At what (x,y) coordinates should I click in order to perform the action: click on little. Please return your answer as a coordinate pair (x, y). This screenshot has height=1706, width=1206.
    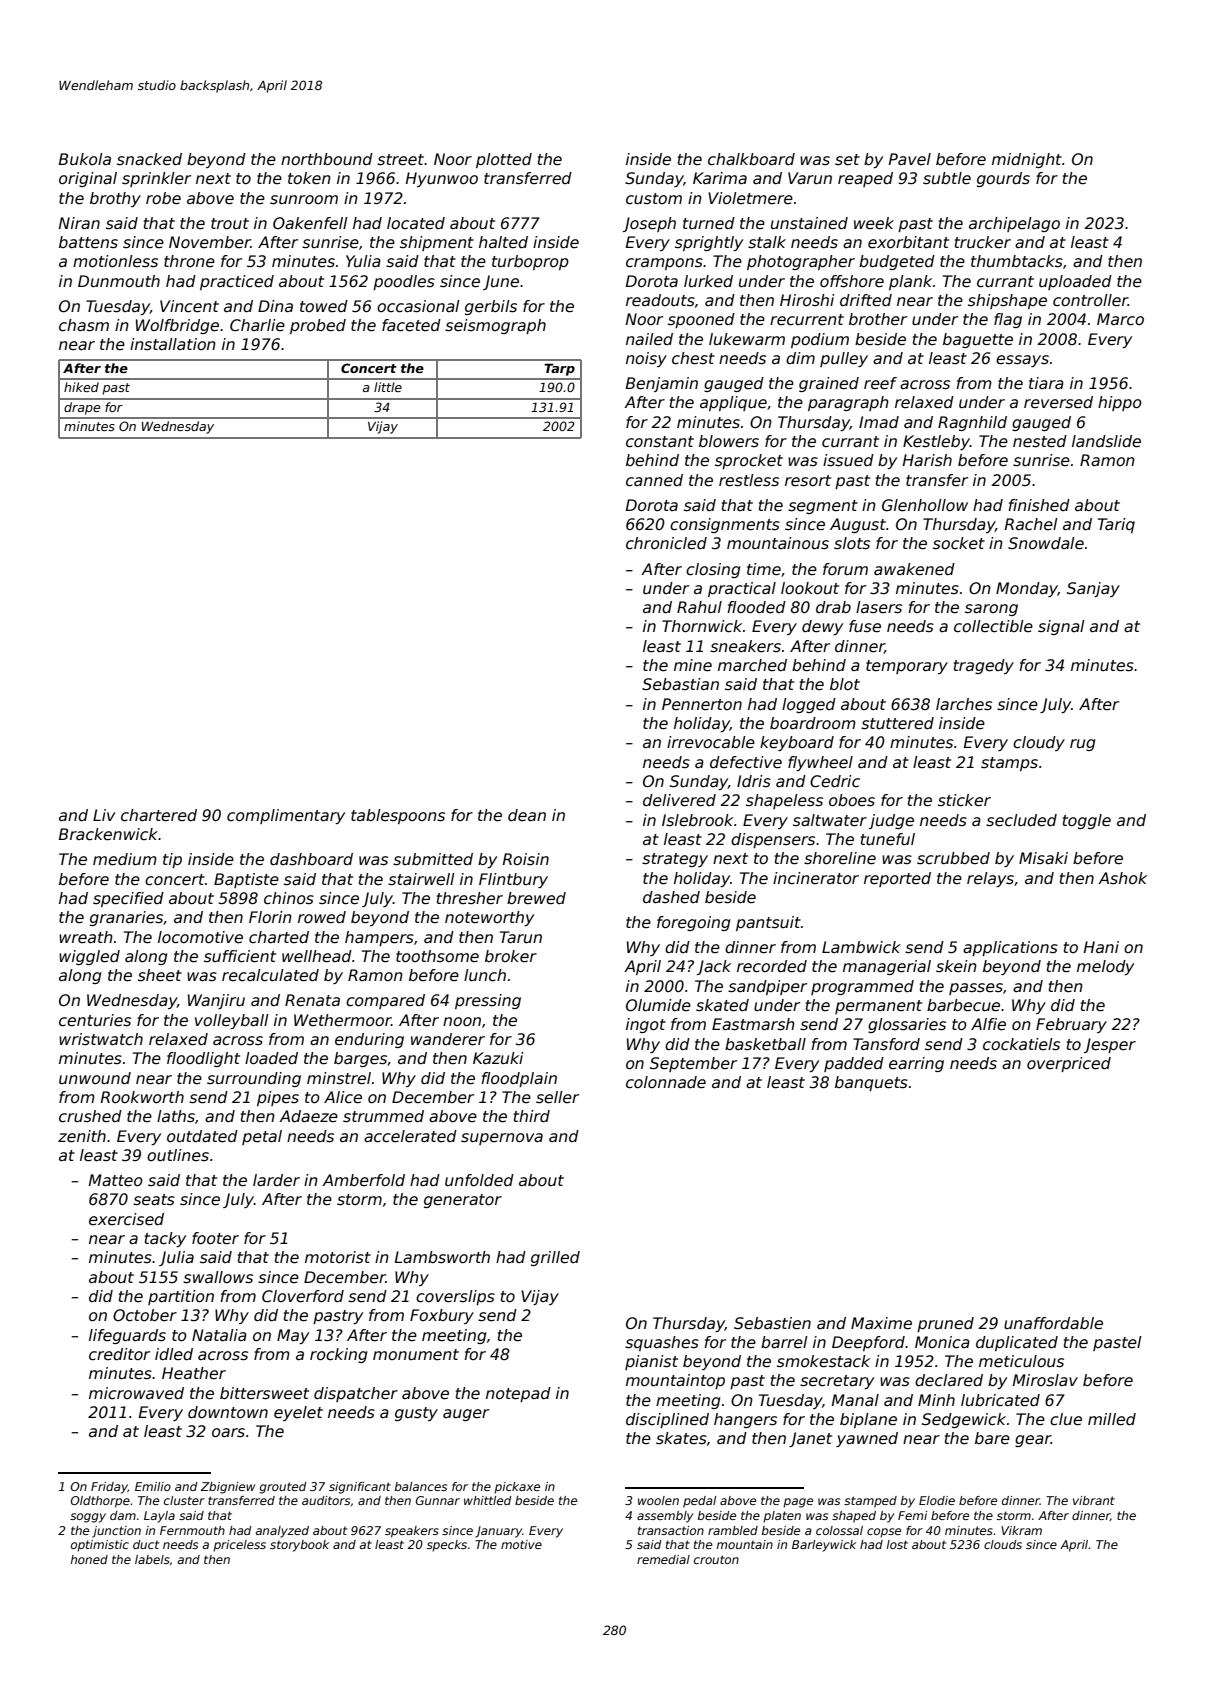
    Looking at the image, I should click on (388, 387).
